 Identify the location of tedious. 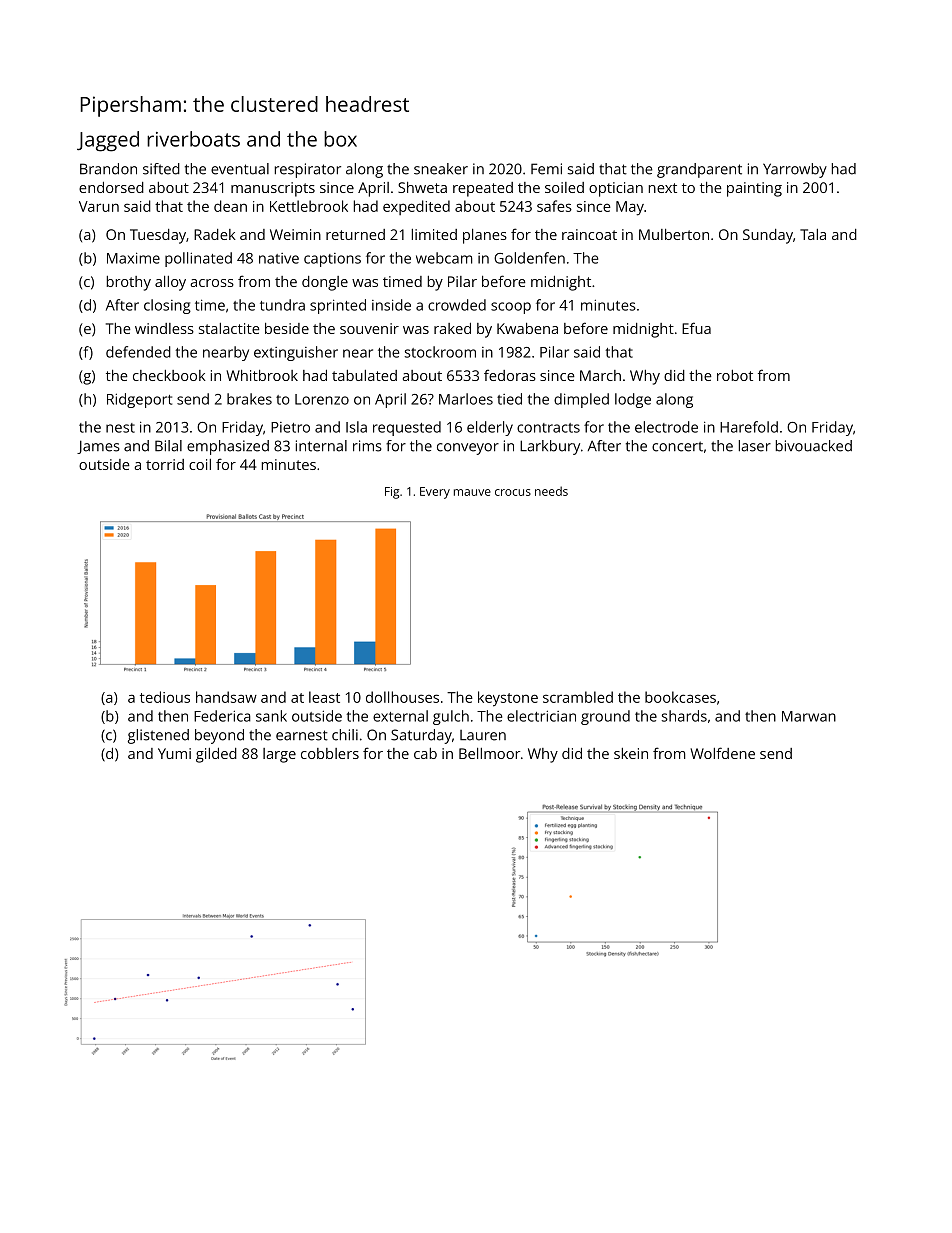
(165, 697).
